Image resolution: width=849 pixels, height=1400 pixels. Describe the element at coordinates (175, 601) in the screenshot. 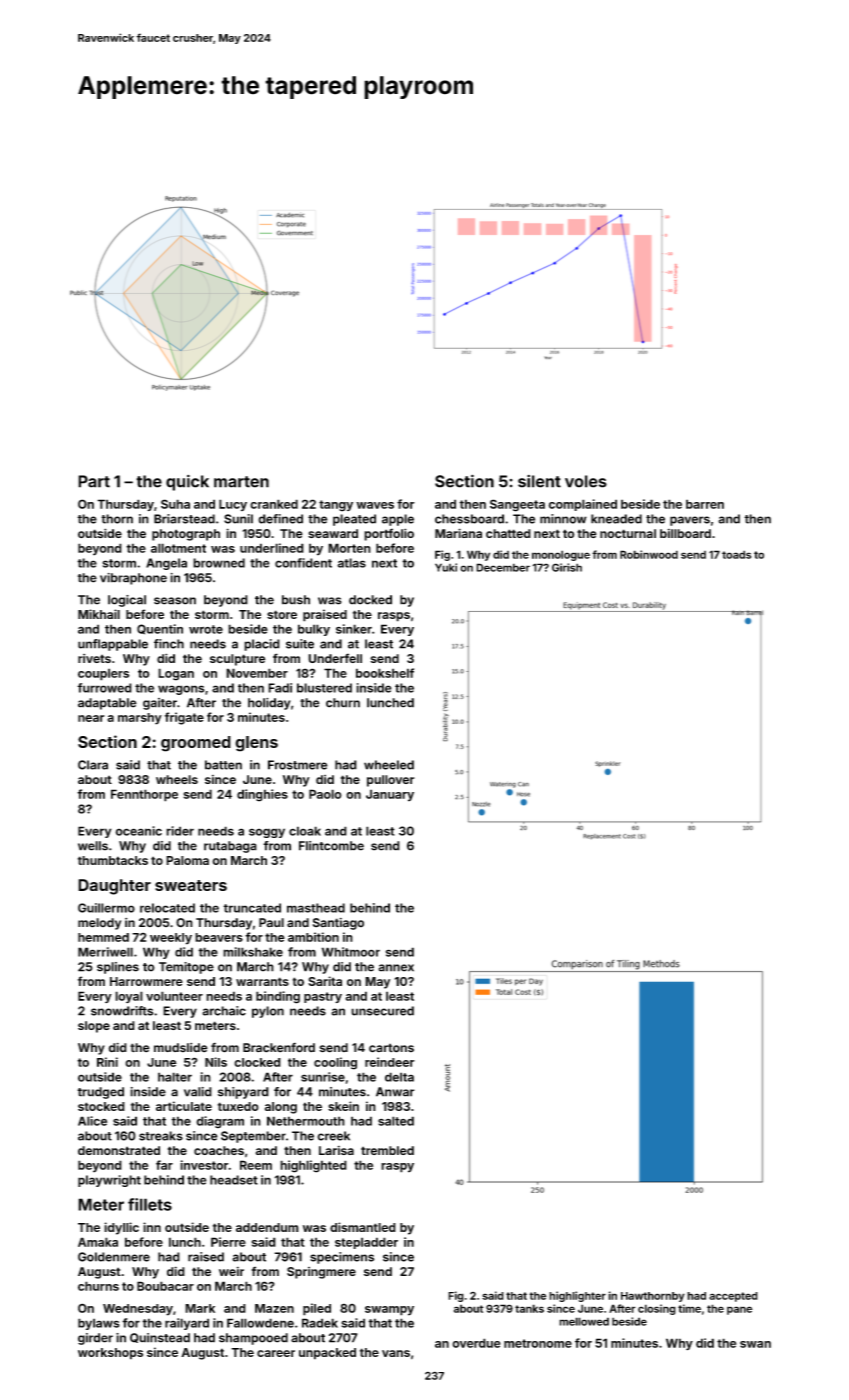

I see `season` at that location.
